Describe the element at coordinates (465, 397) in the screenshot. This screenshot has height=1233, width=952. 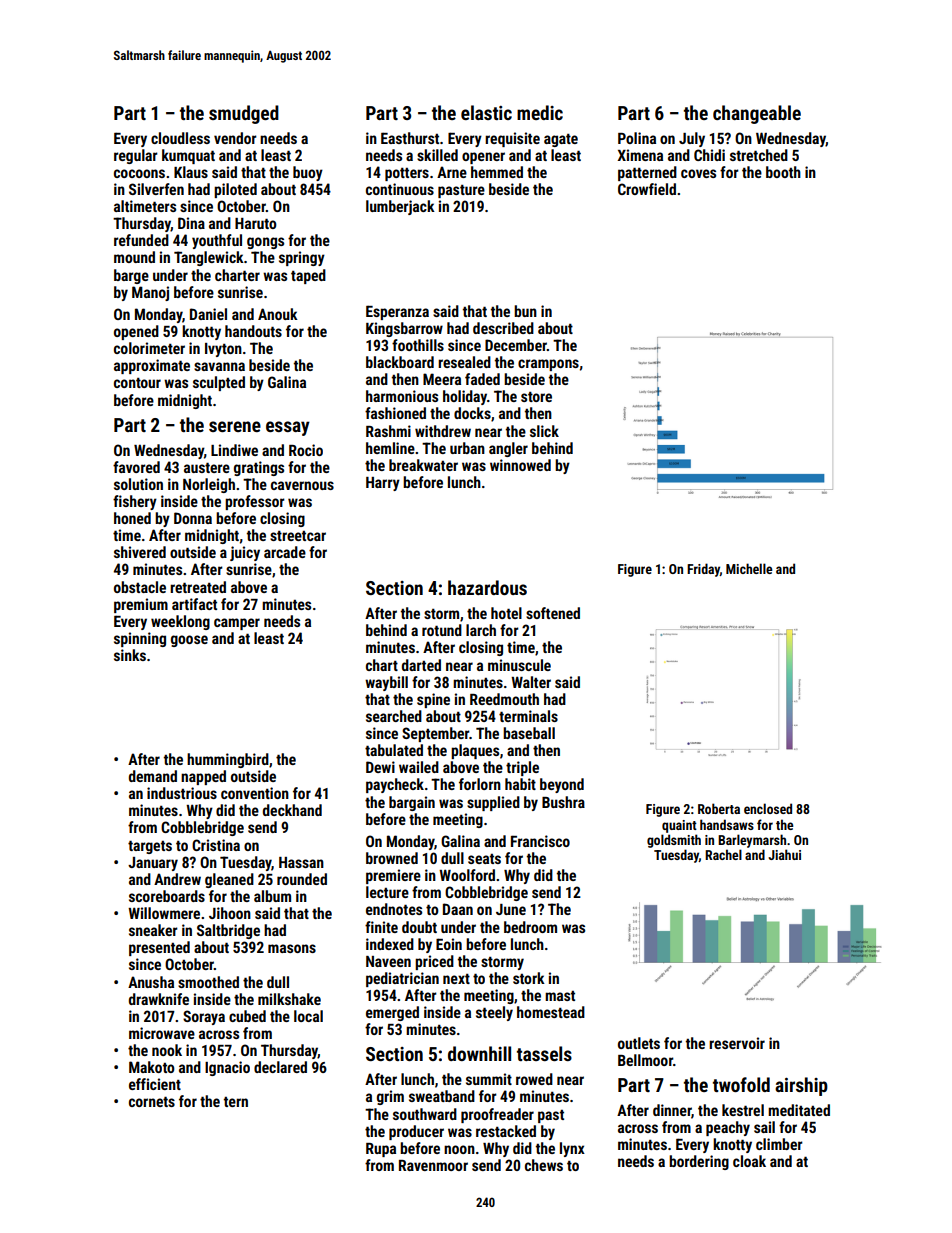
I see `holiday` at that location.
